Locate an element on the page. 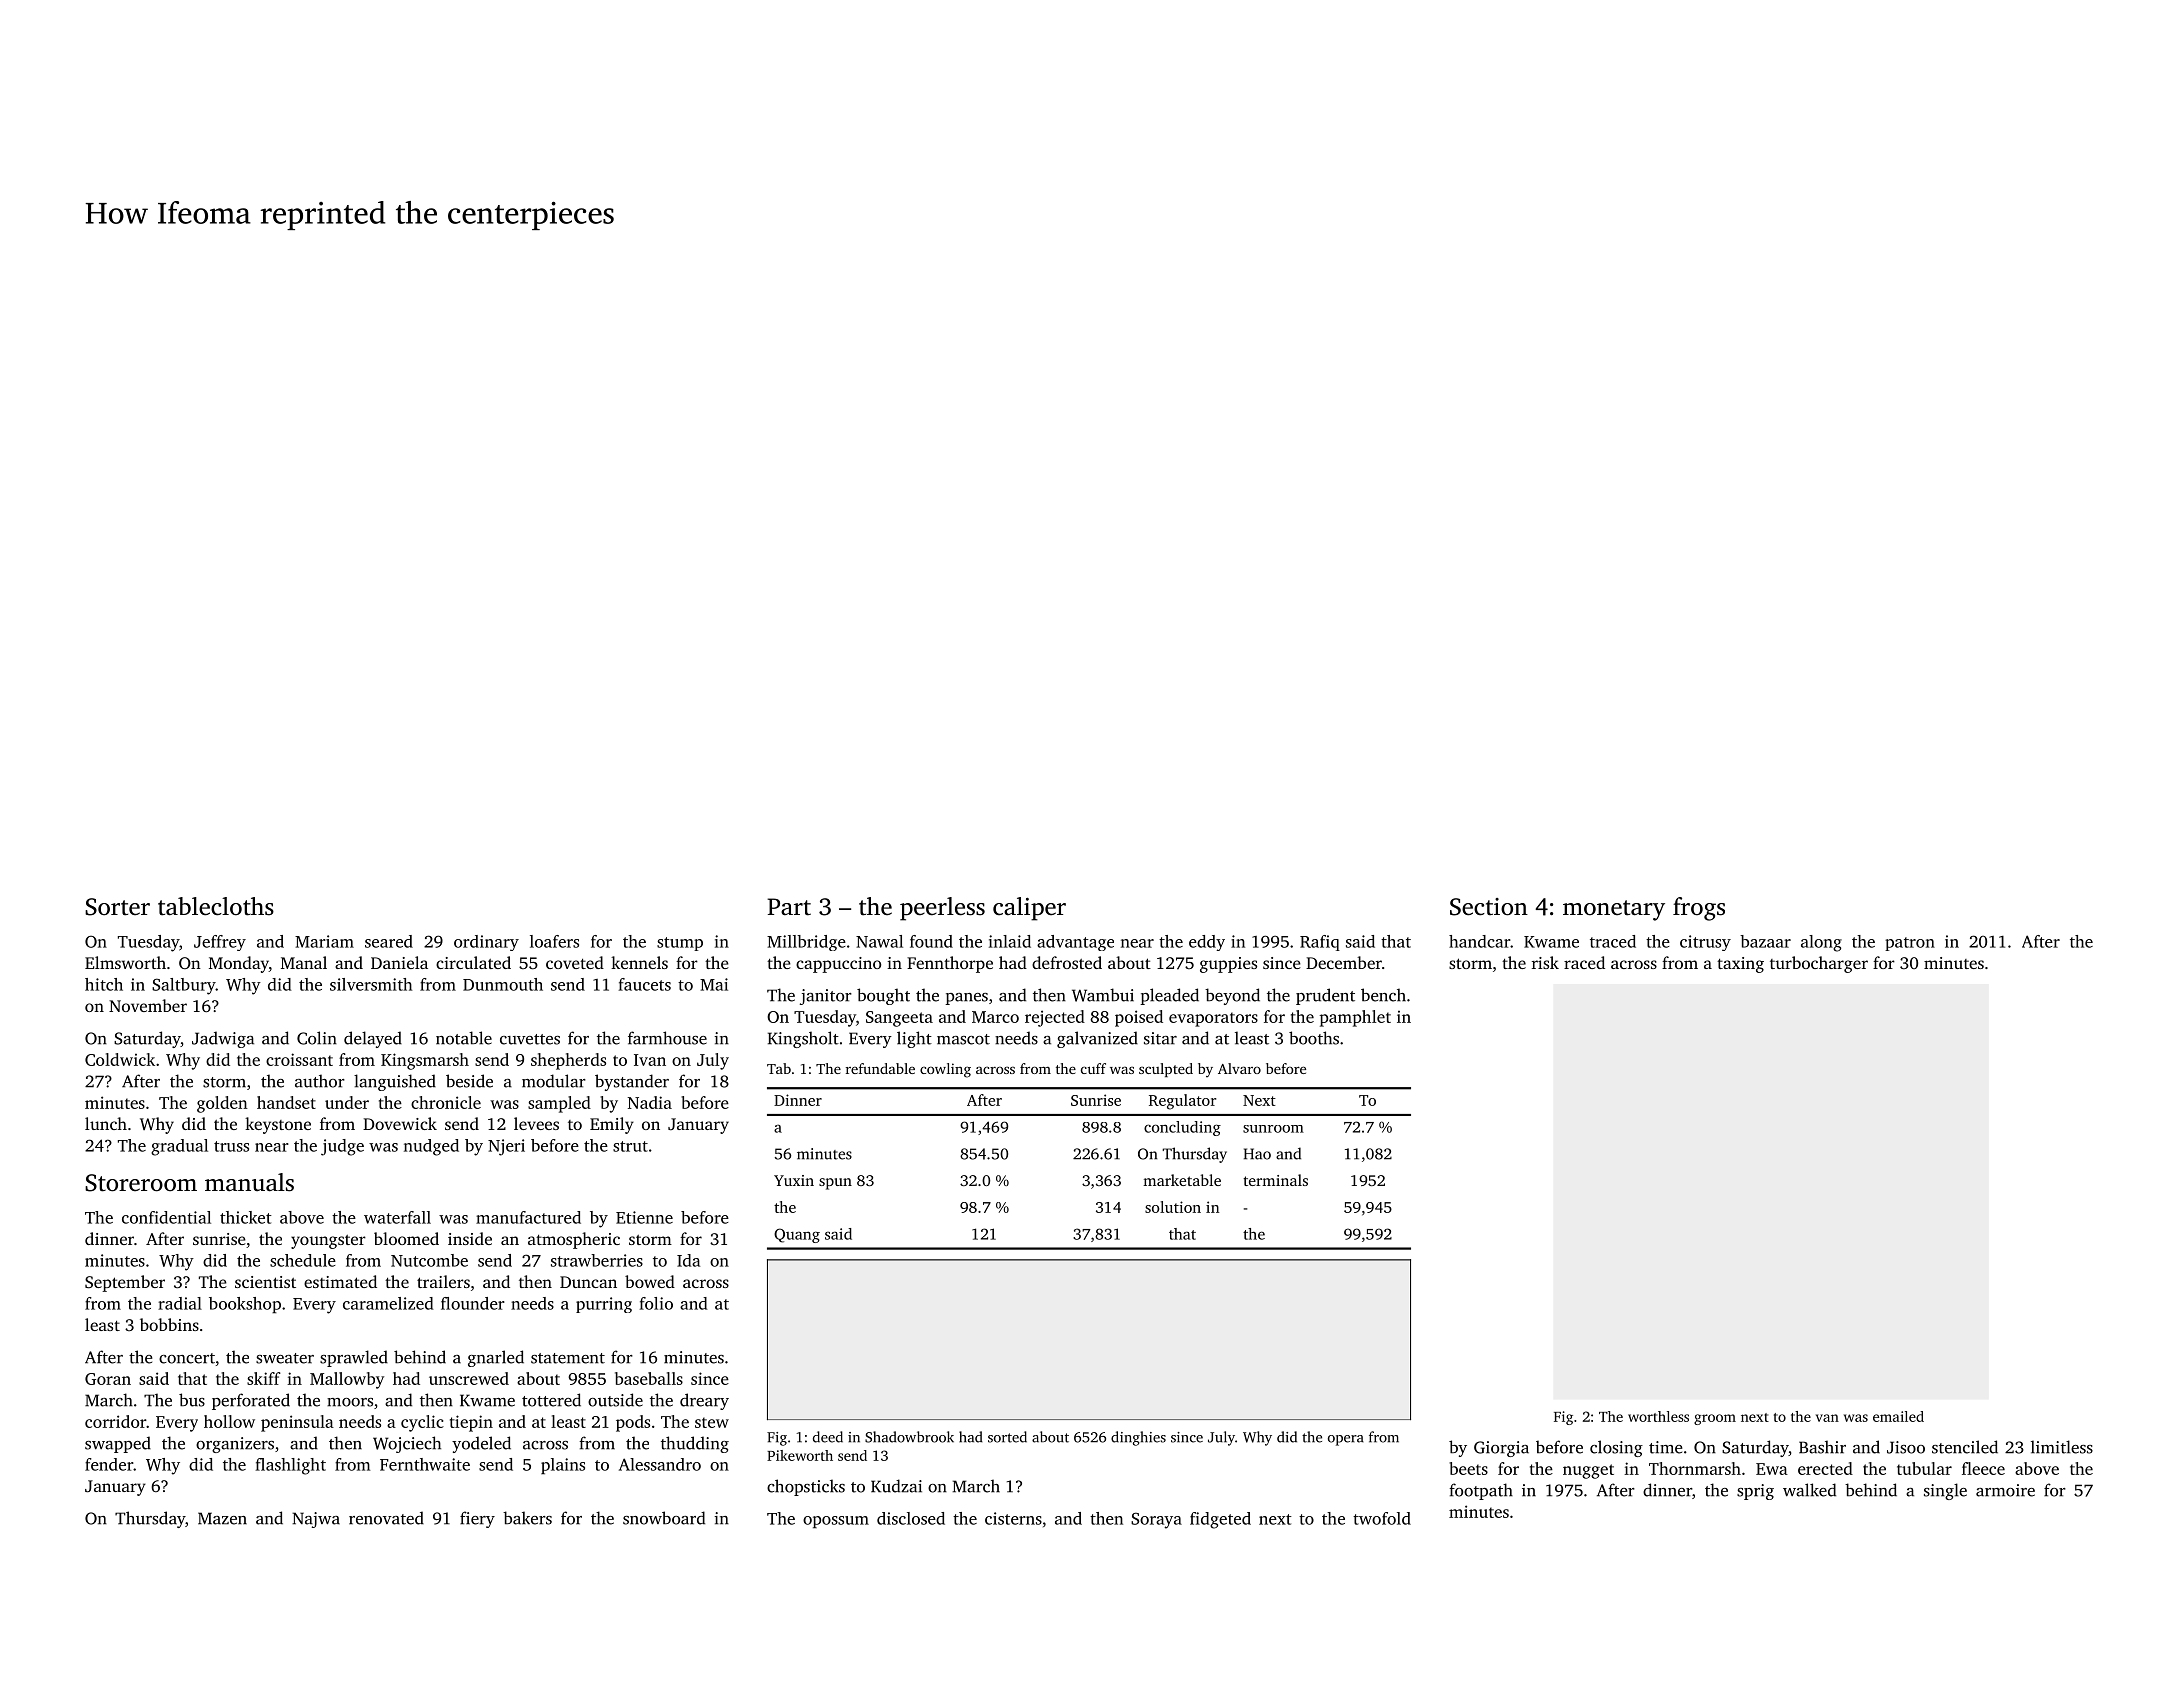  frogs is located at coordinates (1699, 909).
